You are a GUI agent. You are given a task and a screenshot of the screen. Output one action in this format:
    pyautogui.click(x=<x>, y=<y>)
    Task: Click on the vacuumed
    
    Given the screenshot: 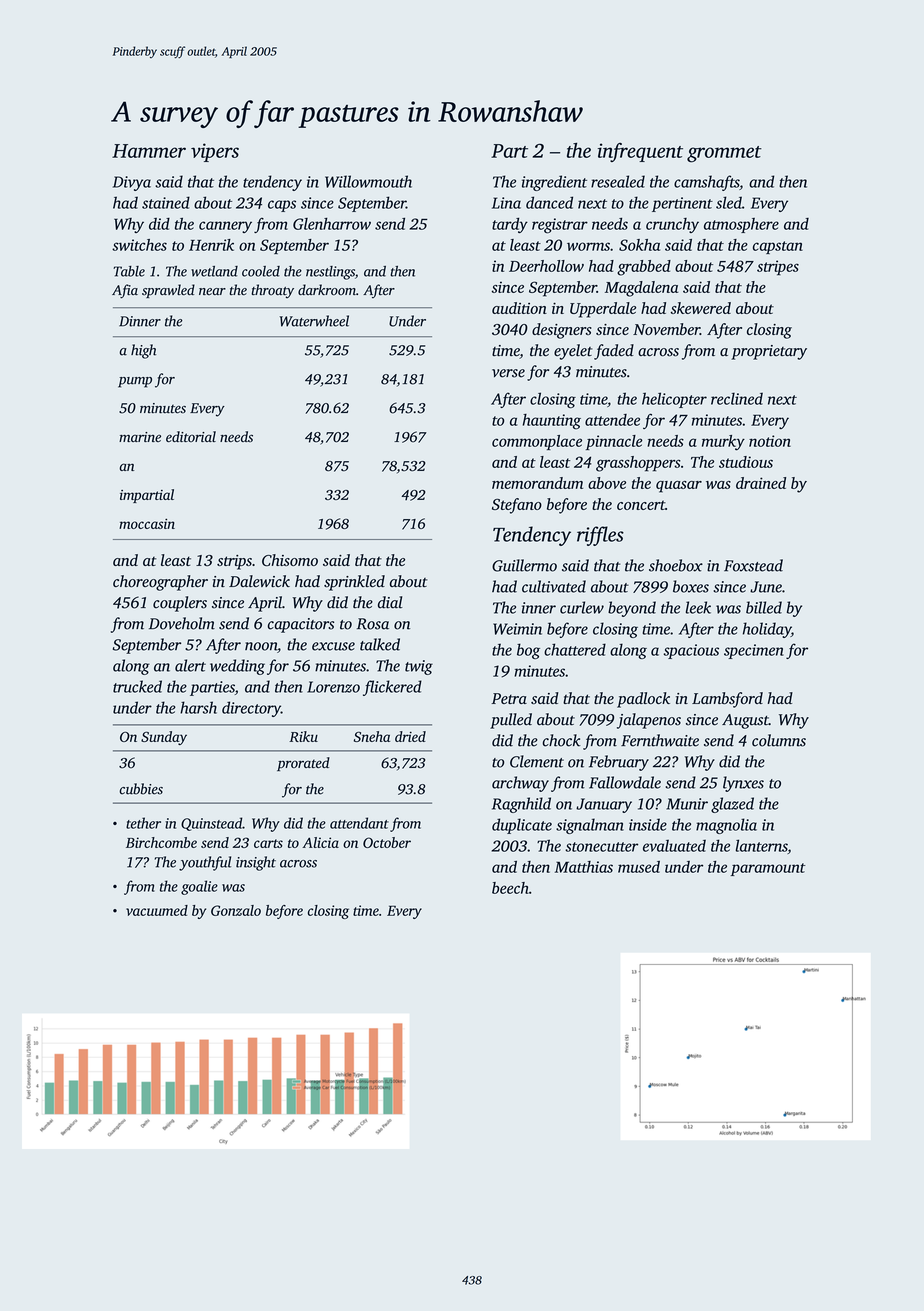 What is the action you would take?
    pyautogui.click(x=157, y=910)
